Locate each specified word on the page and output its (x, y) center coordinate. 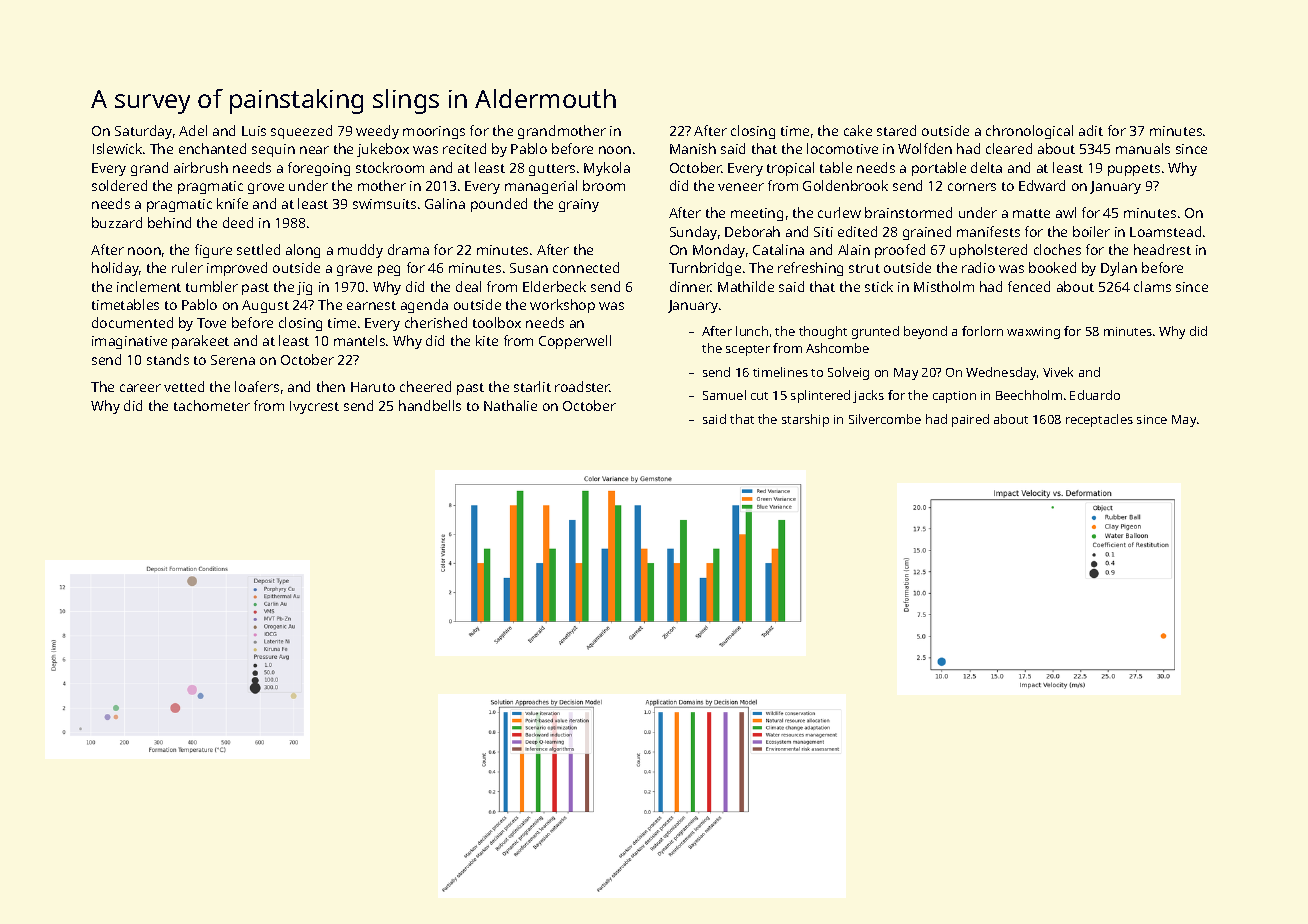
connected (586, 267)
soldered (119, 185)
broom (604, 185)
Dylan (1119, 269)
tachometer (212, 405)
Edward (1042, 185)
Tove (211, 323)
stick (879, 286)
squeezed (301, 132)
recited (464, 148)
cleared (1009, 148)
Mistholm (944, 286)
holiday (115, 269)
